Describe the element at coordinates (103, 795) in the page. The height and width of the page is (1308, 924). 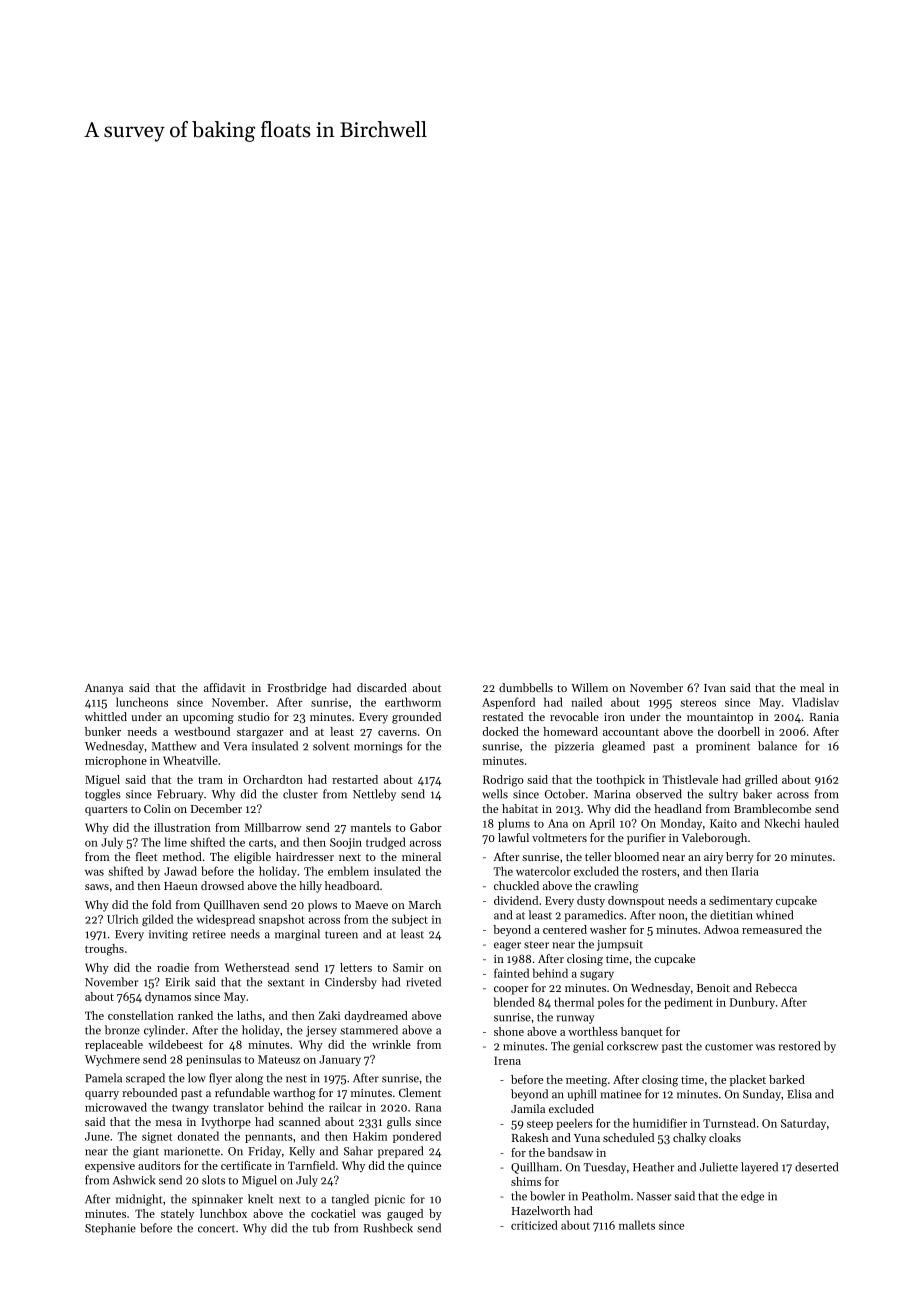
I see `toggles` at that location.
